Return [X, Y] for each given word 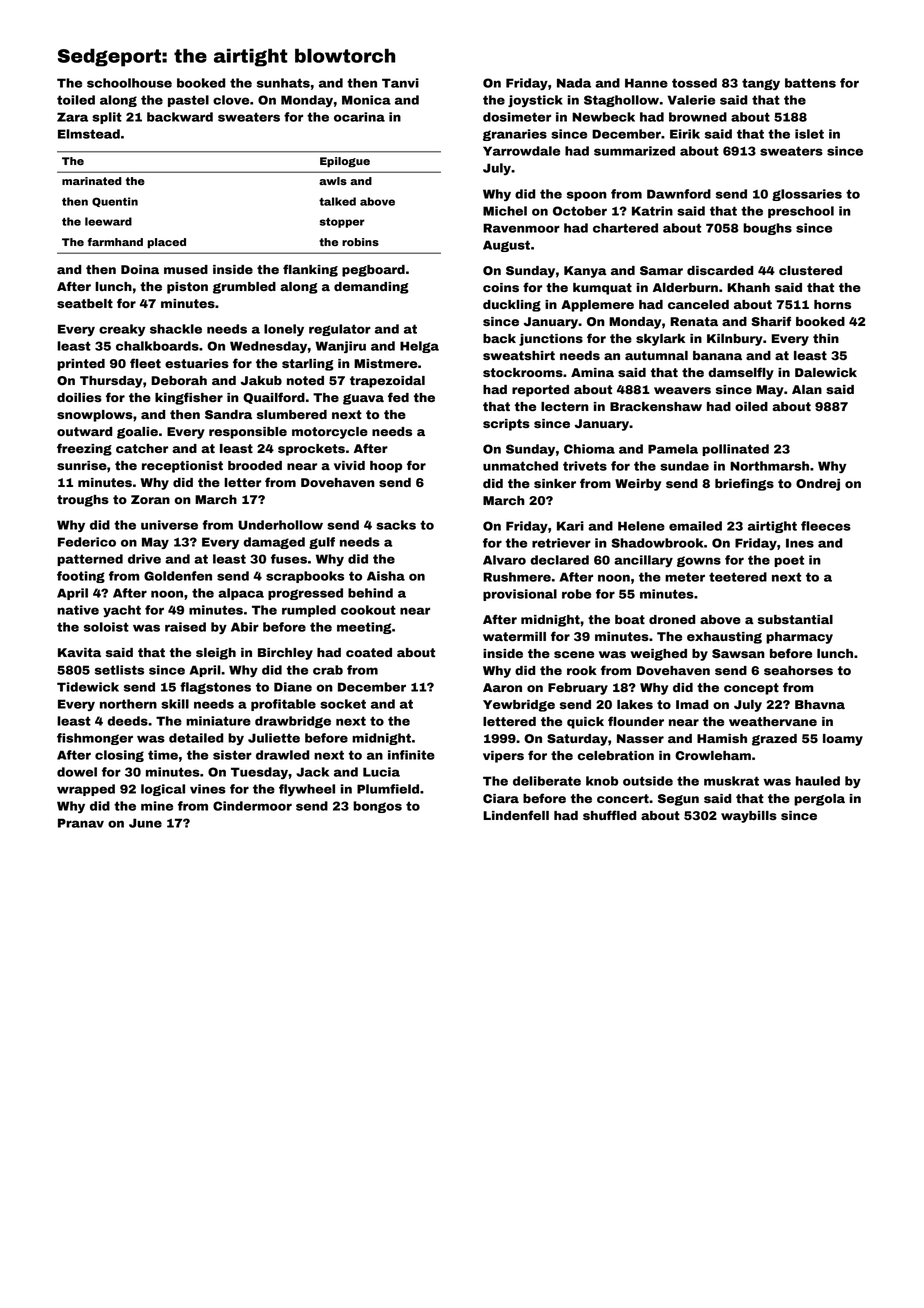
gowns [699, 561]
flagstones [215, 688]
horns [832, 304]
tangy [761, 84]
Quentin [115, 202]
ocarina [359, 117]
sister [232, 755]
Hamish [722, 738]
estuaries [197, 363]
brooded [255, 465]
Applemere [597, 306]
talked [337, 201]
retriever [561, 543]
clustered [810, 270]
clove [231, 100]
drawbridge [293, 722]
